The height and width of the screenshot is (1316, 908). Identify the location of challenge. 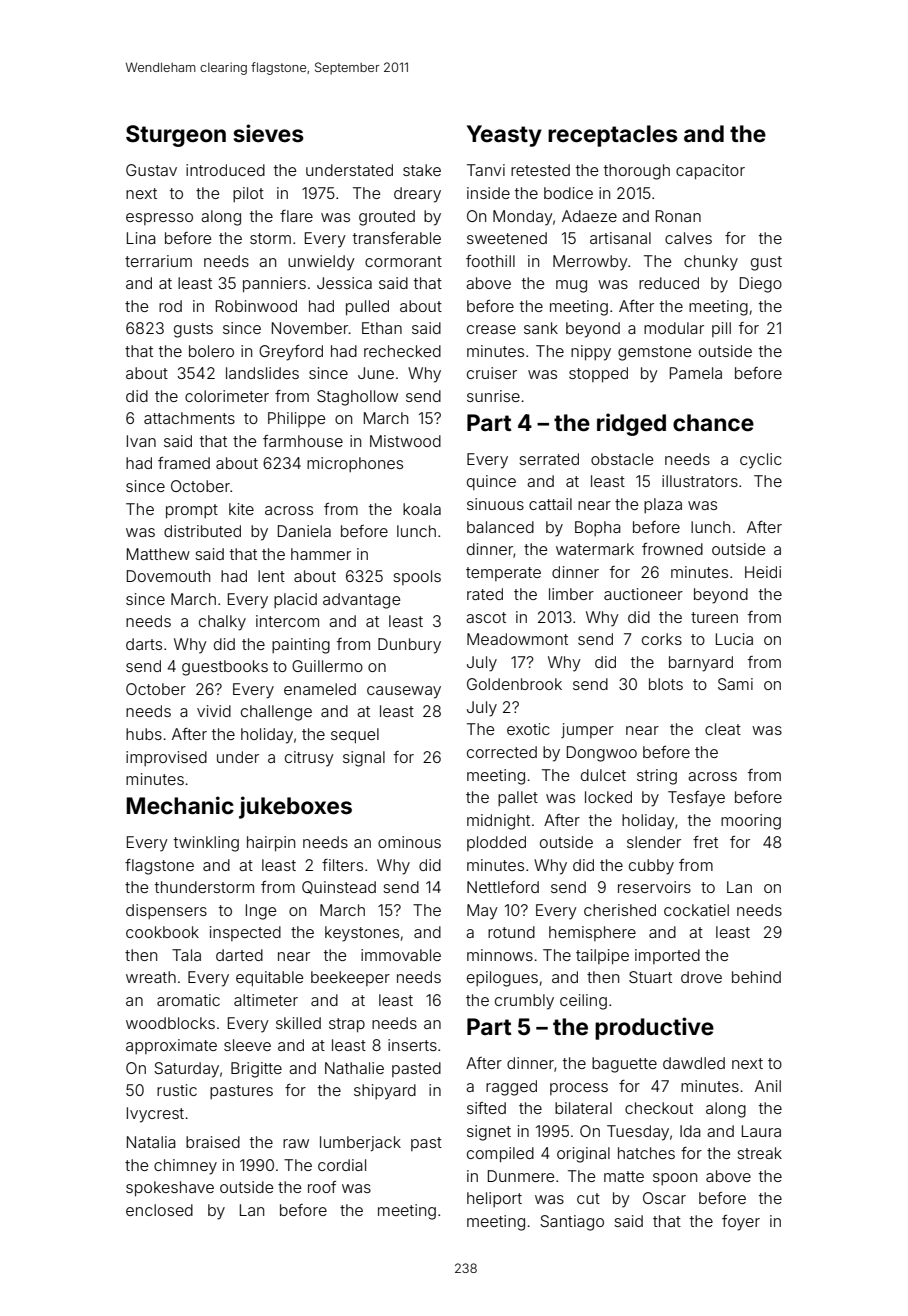
(276, 713).
